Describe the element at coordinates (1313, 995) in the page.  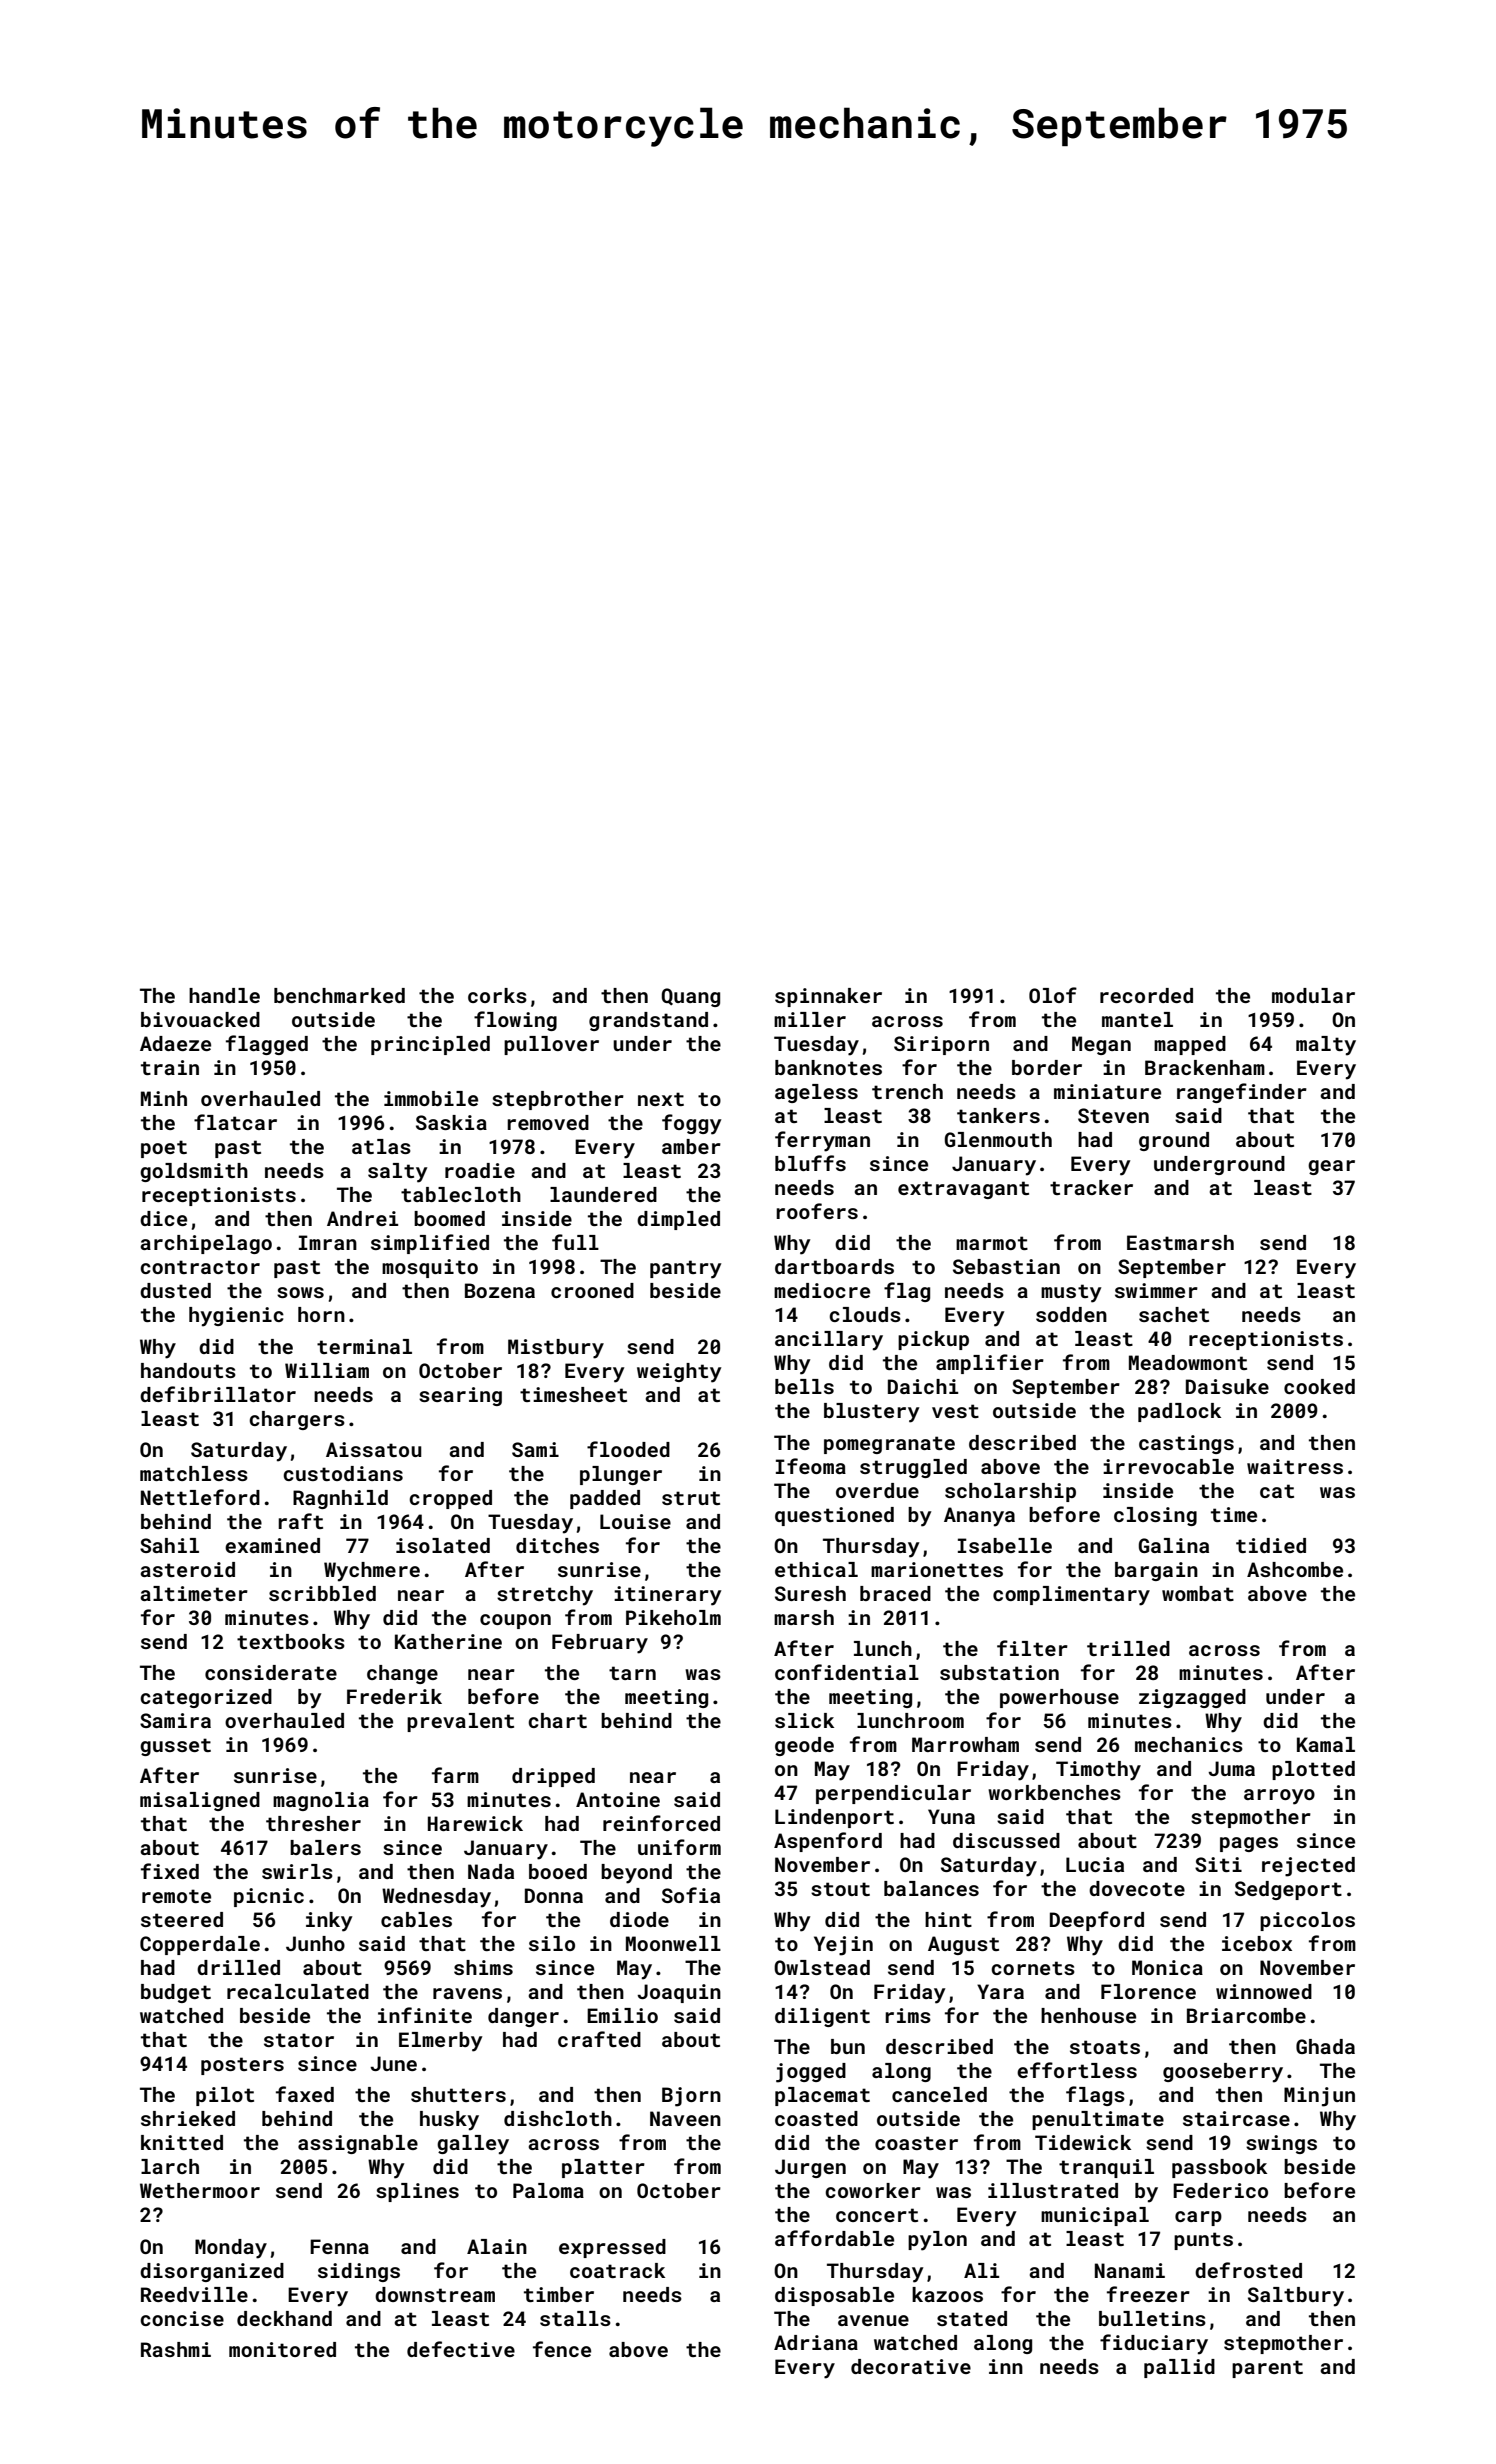
I see `modular` at that location.
